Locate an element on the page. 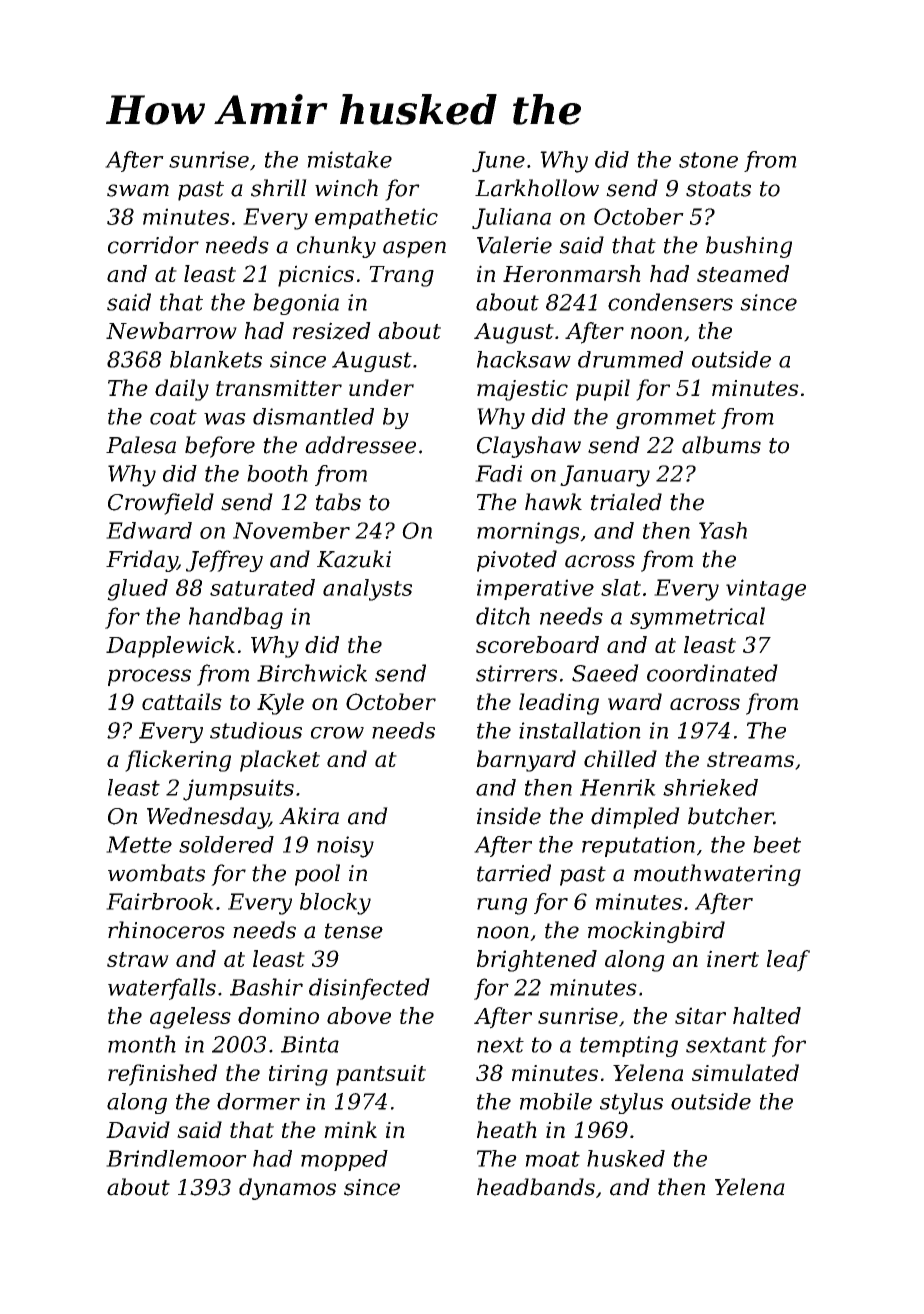  rung is located at coordinates (502, 906).
